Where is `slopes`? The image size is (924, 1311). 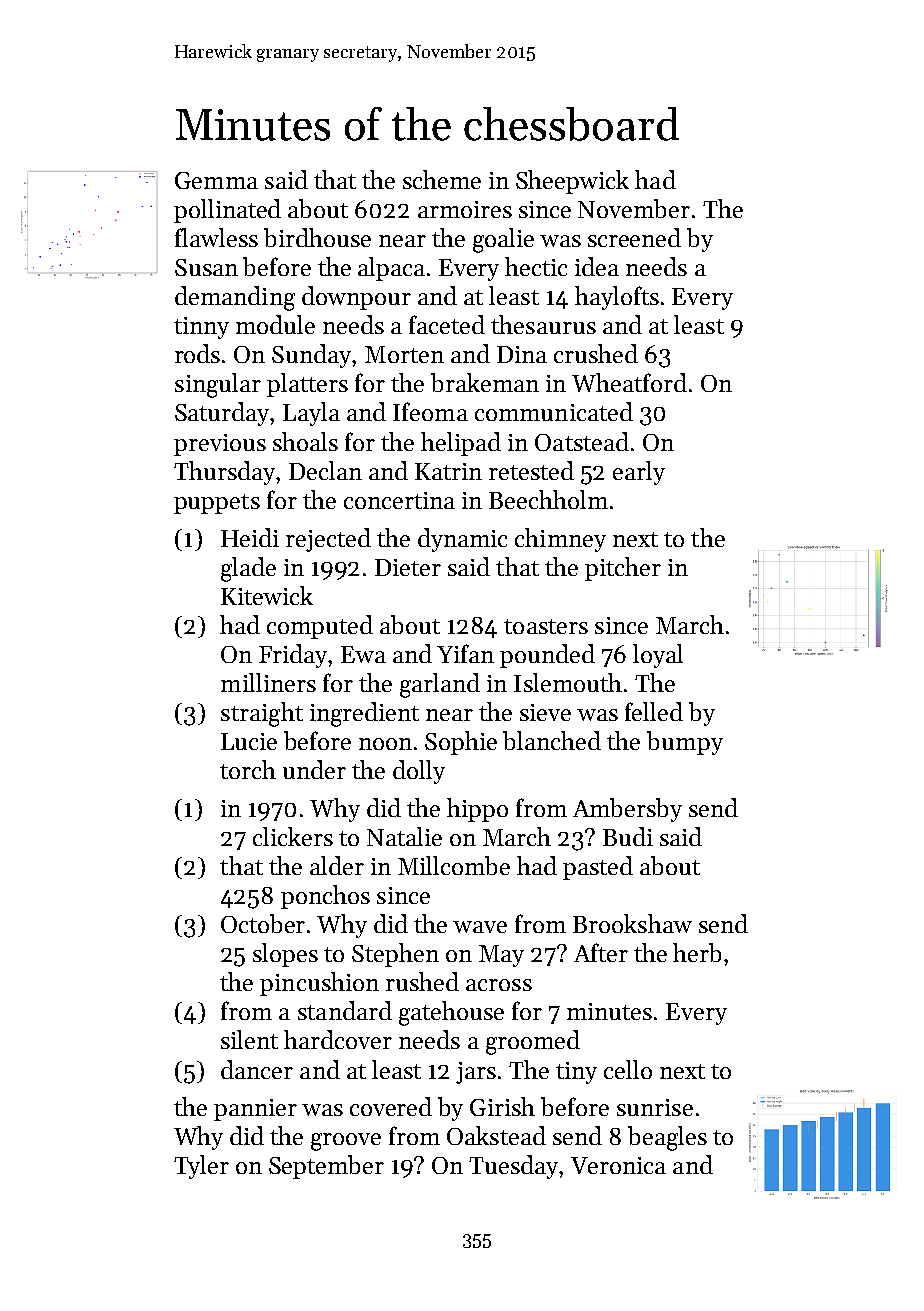 slopes is located at coordinates (285, 955).
